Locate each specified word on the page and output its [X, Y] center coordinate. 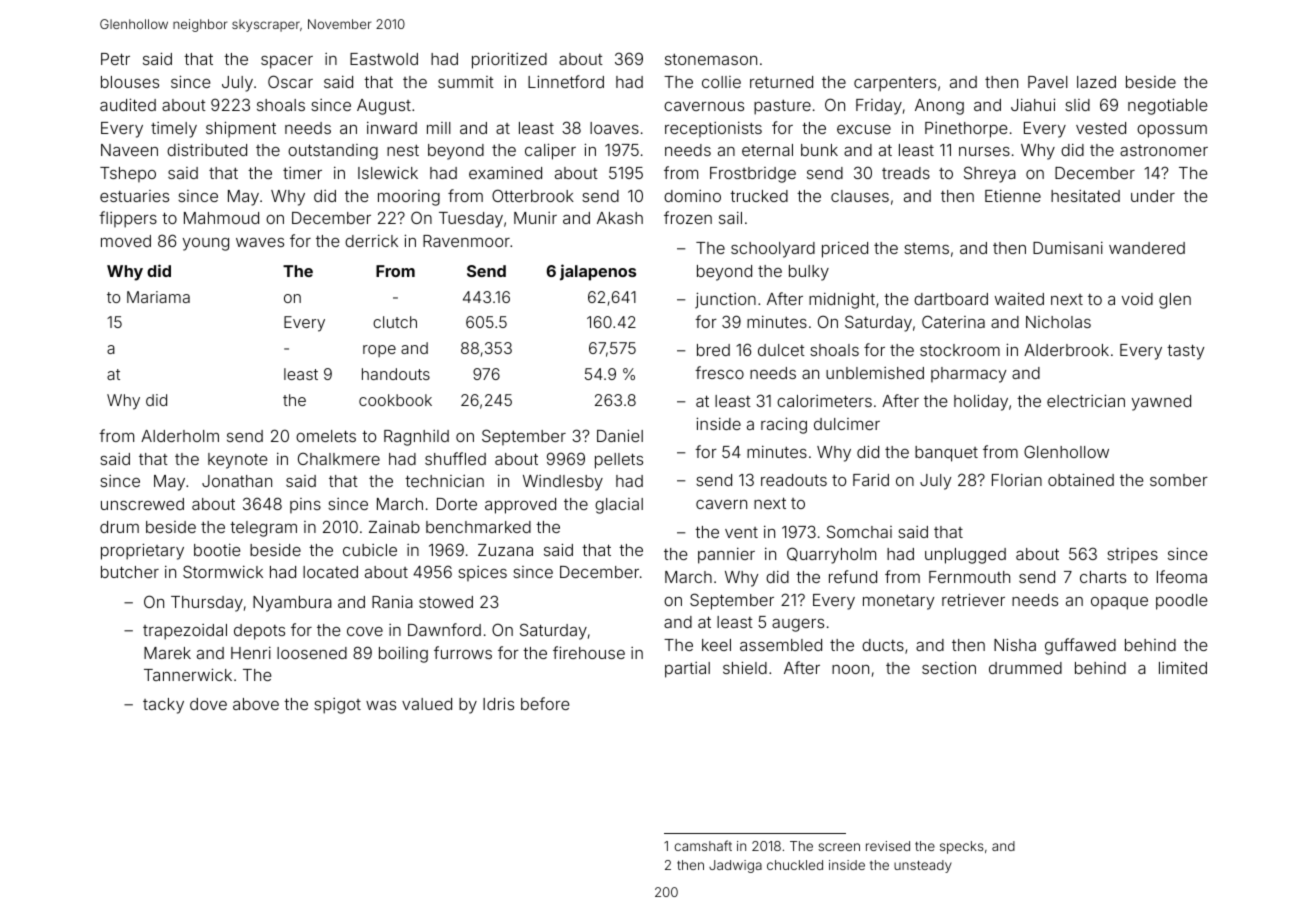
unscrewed [142, 504]
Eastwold [384, 59]
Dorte [457, 504]
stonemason [711, 59]
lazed [1096, 82]
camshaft [703, 845]
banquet [946, 454]
